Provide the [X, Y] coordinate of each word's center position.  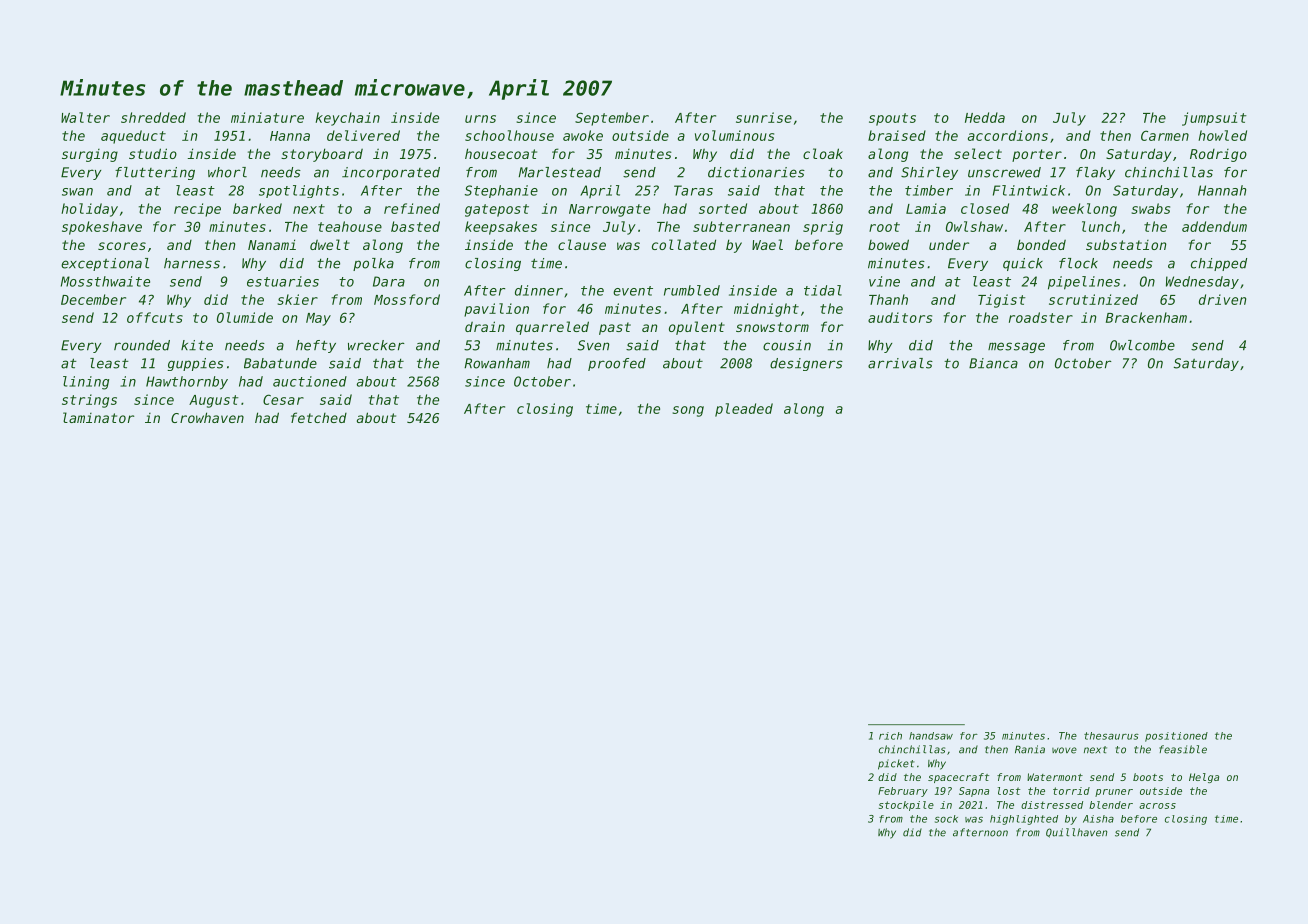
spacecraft [958, 778]
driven [1222, 299]
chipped [1219, 264]
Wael [767, 244]
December [93, 299]
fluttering [155, 173]
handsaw [931, 736]
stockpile [906, 806]
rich [890, 736]
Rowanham [497, 363]
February [903, 792]
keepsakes [501, 228]
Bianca [993, 363]
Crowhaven [207, 417]
